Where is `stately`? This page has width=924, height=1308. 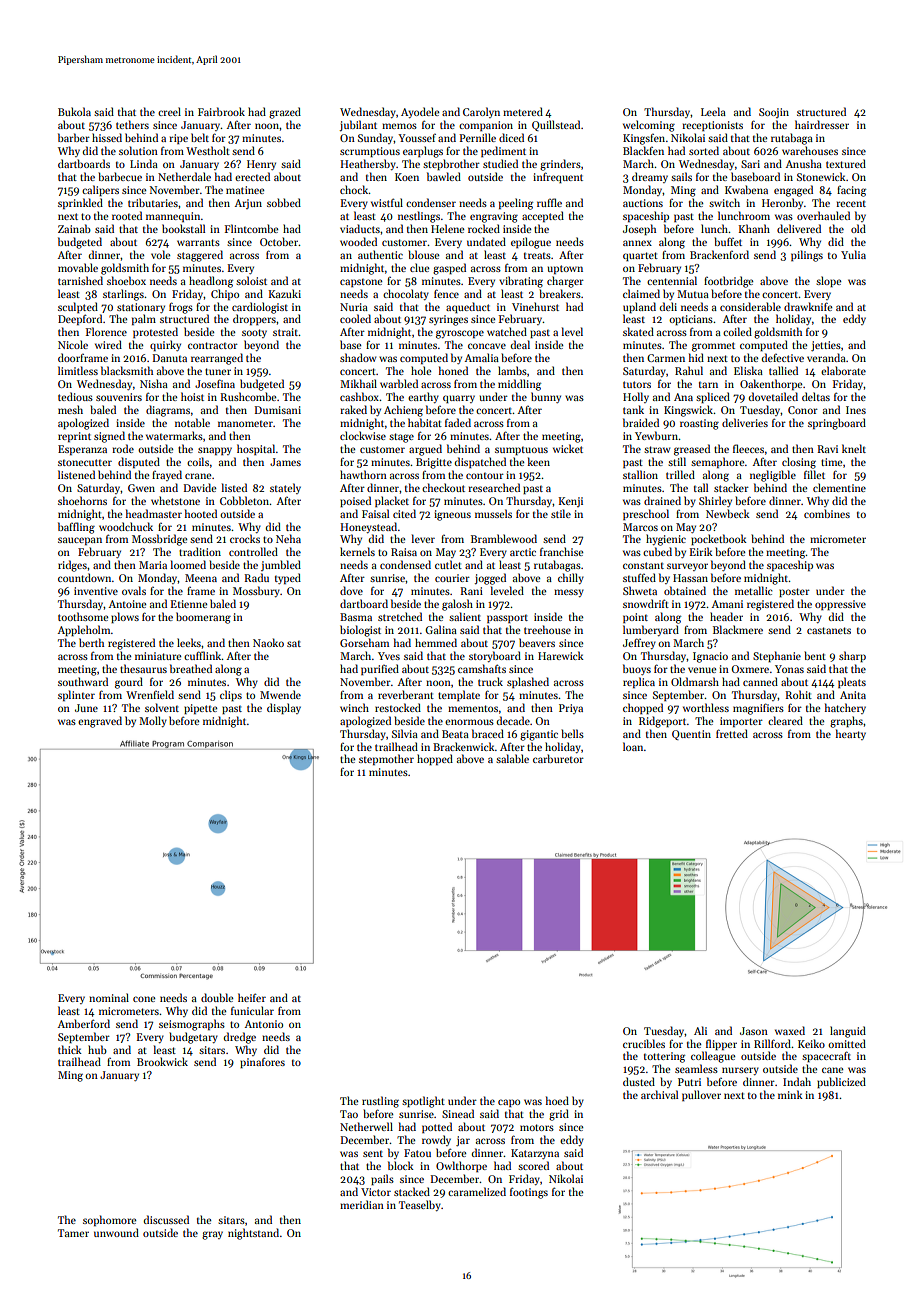
stately is located at coordinates (285, 488).
